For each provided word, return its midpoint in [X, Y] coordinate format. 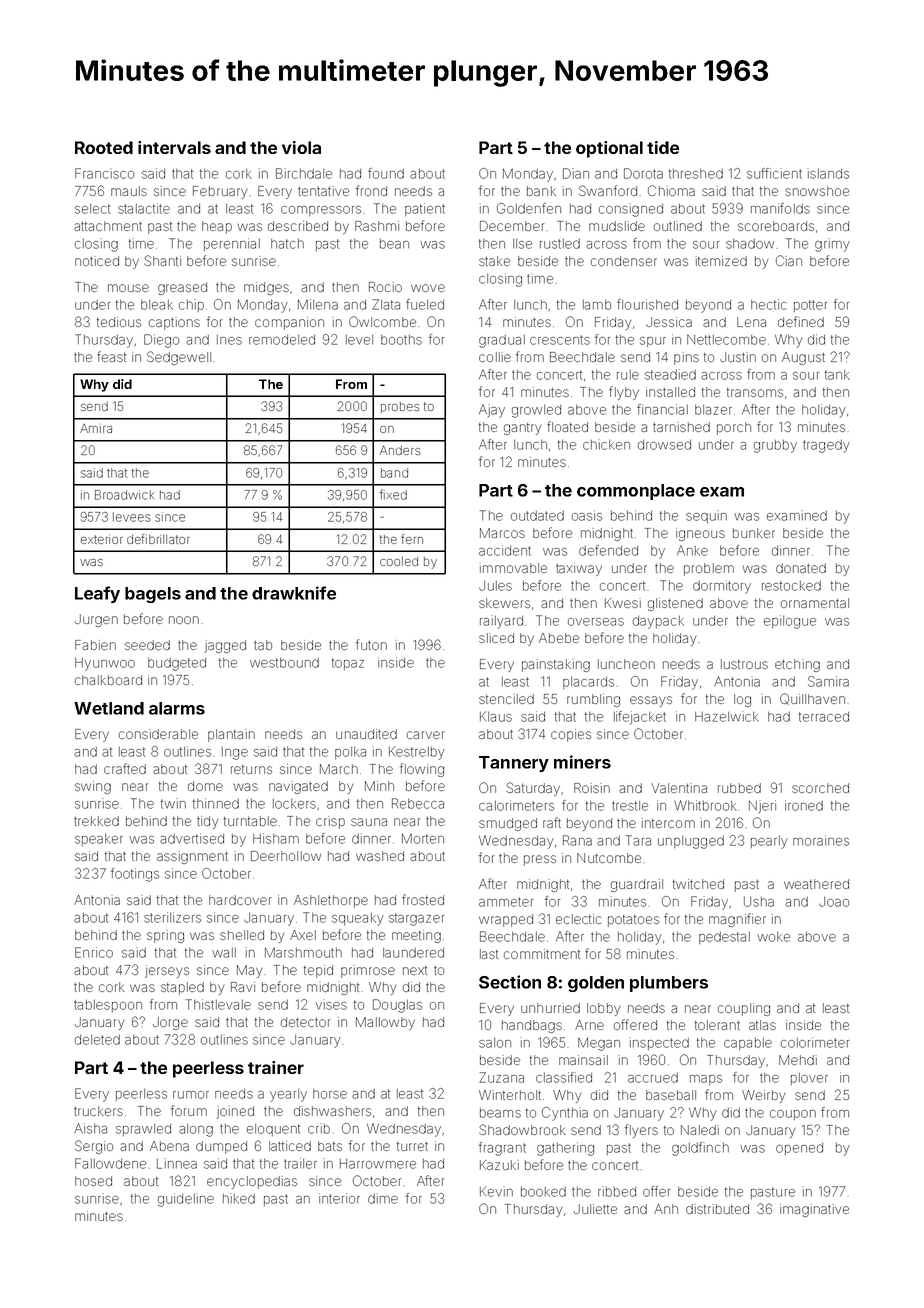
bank [541, 191]
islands [828, 173]
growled [536, 411]
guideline [186, 1200]
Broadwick [125, 495]
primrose [368, 971]
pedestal [724, 938]
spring [165, 936]
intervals [174, 147]
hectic [769, 304]
